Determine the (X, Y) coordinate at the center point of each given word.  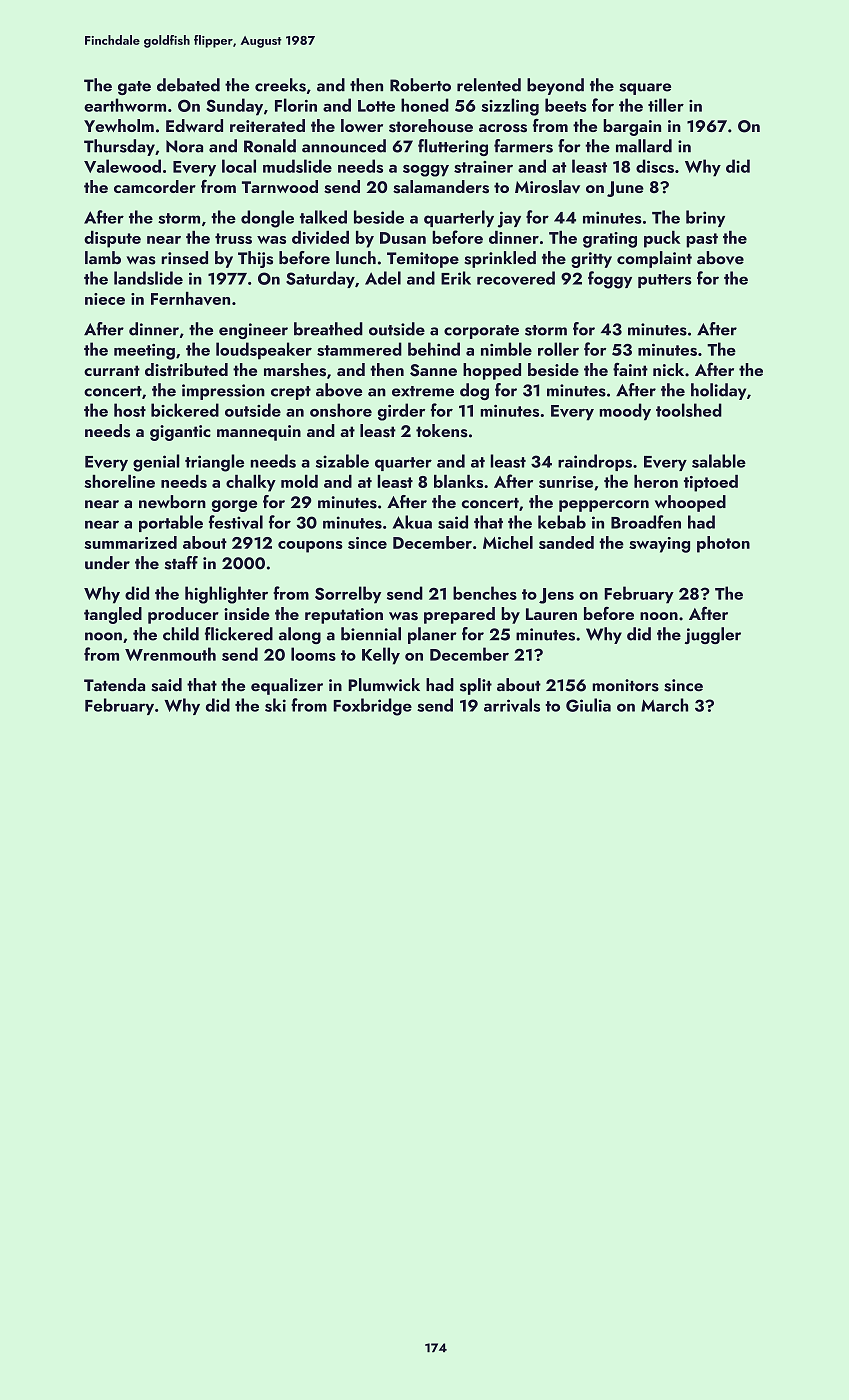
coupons (310, 547)
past (702, 240)
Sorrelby (348, 595)
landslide (148, 278)
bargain (632, 127)
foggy (610, 280)
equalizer (287, 686)
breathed (328, 329)
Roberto (420, 85)
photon (723, 544)
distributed (186, 370)
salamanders (441, 187)
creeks (280, 85)
